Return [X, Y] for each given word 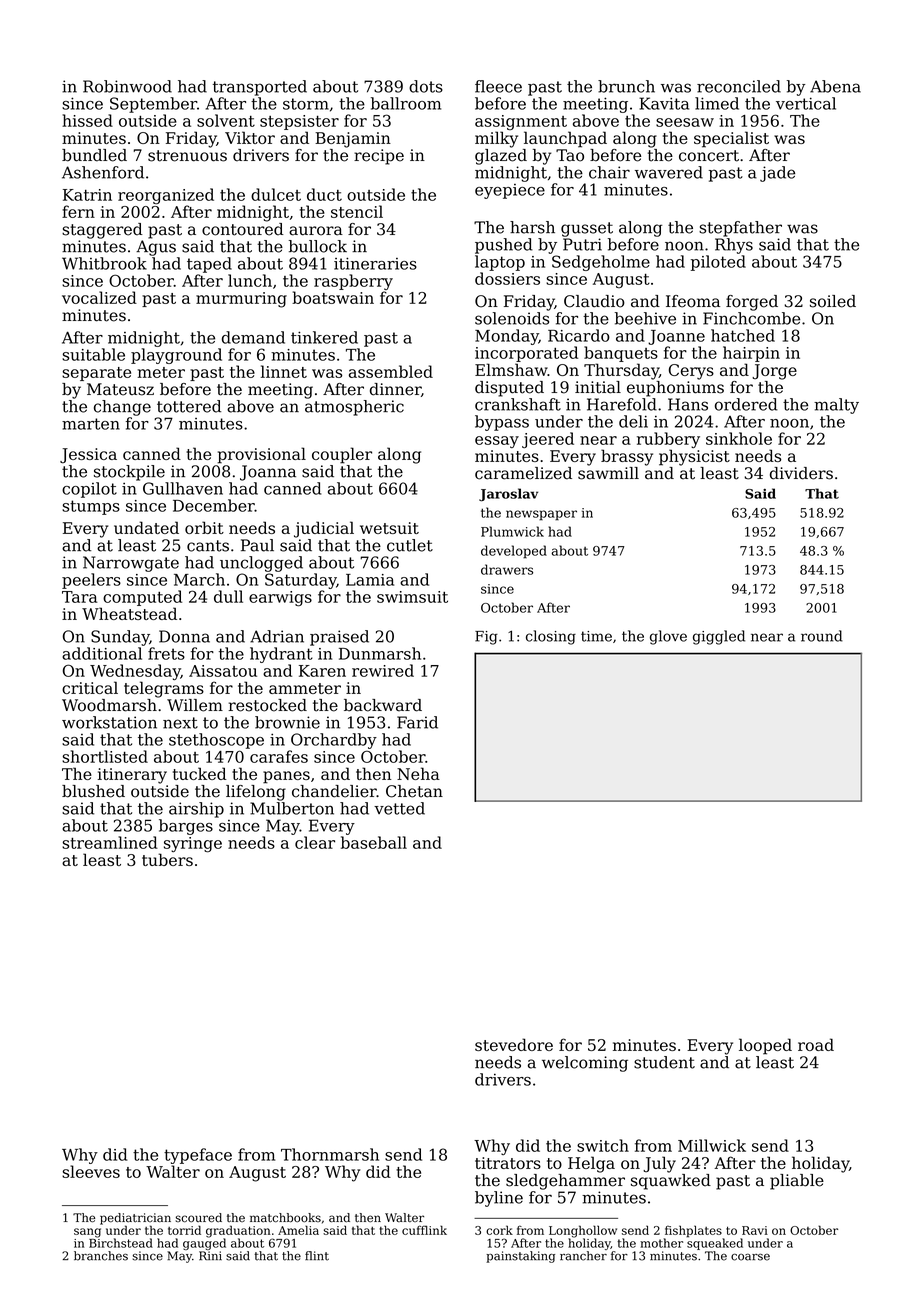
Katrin [87, 195]
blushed [93, 791]
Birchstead [121, 1243]
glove [668, 637]
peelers [91, 581]
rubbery [668, 440]
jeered [548, 440]
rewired [383, 670]
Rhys [734, 246]
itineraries [375, 263]
